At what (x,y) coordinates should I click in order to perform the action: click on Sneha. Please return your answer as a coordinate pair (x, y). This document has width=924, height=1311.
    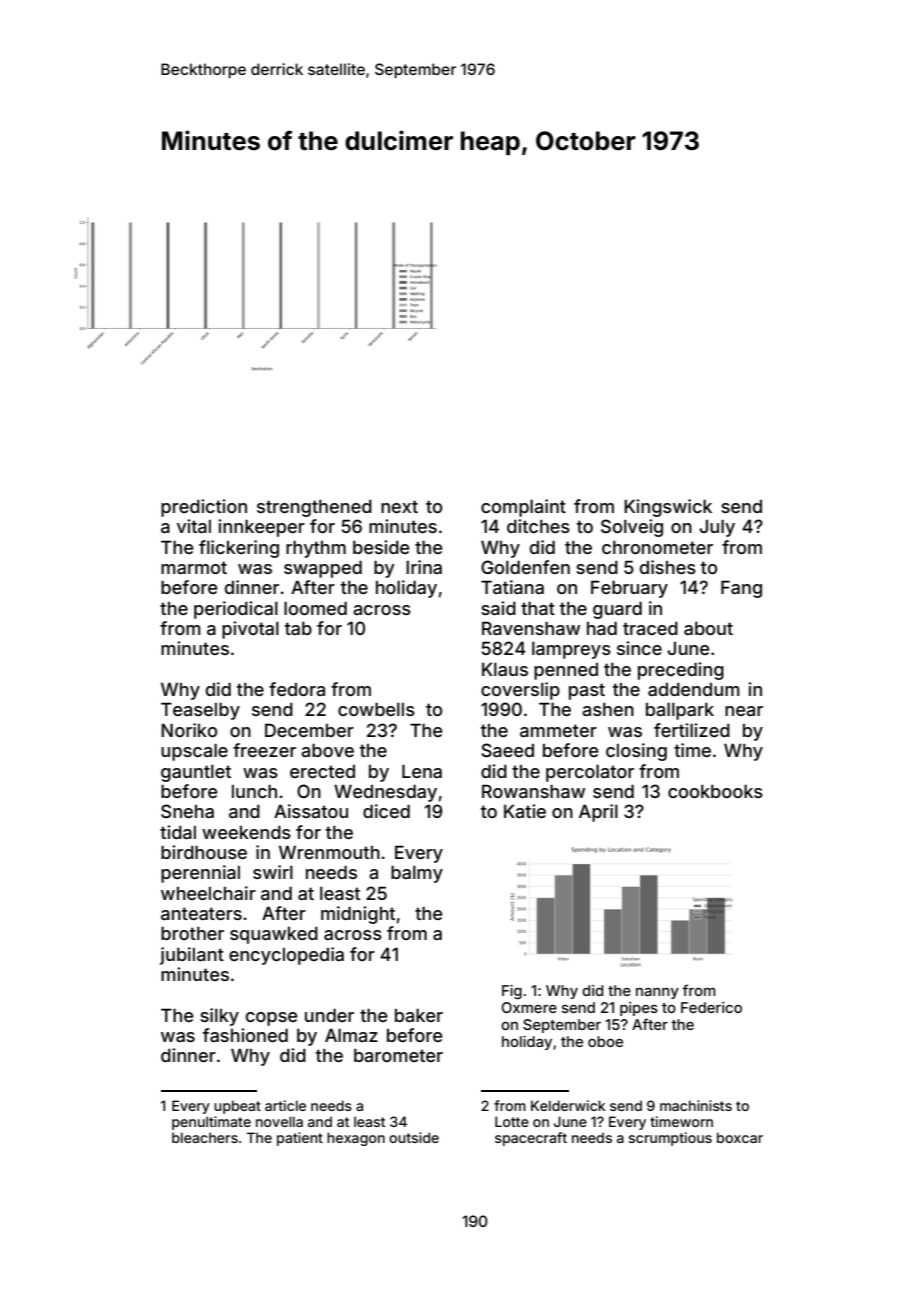
    Looking at the image, I should click on (187, 811).
